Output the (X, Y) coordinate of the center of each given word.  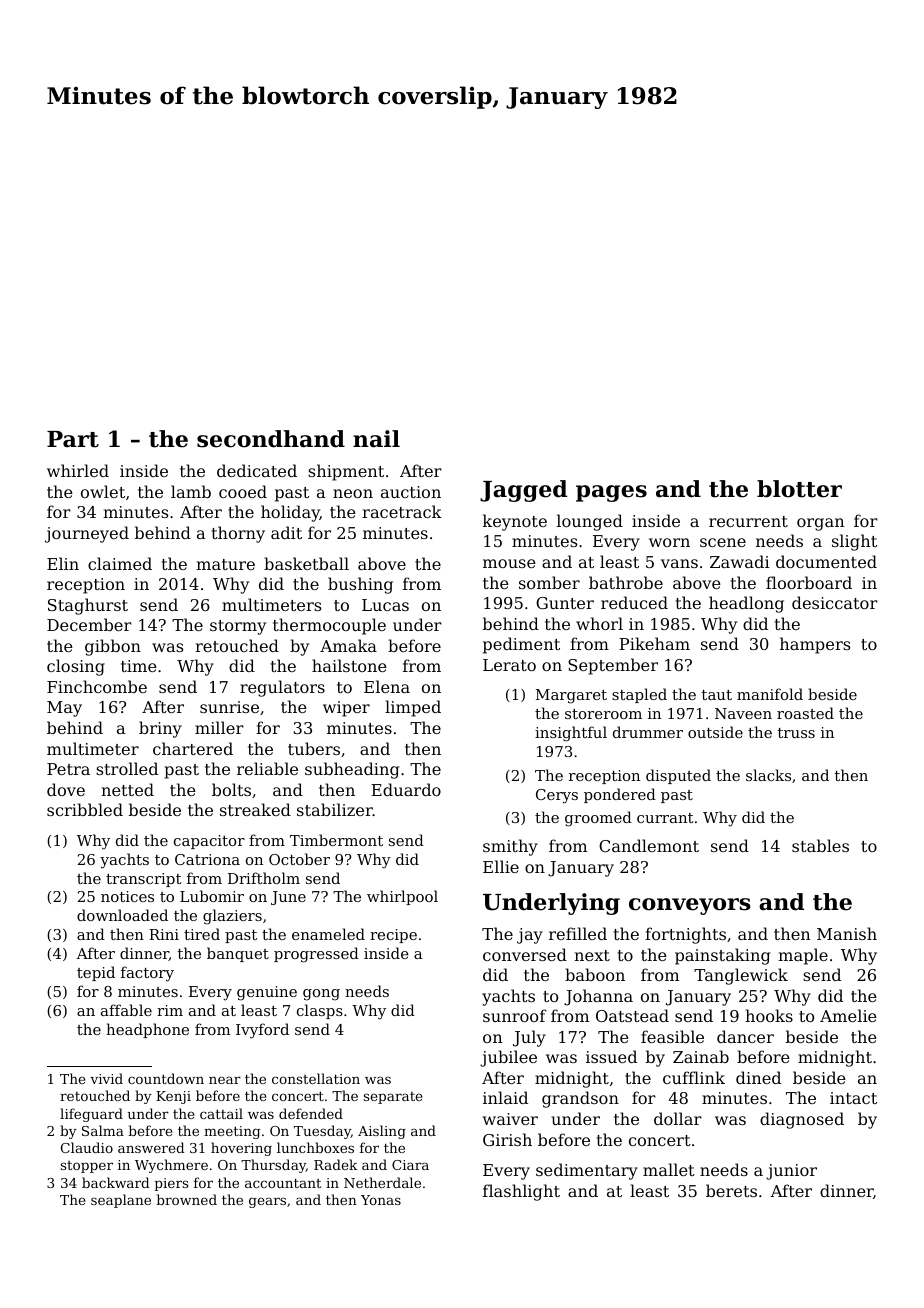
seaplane (121, 1201)
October (299, 859)
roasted (805, 713)
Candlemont (649, 845)
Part (73, 439)
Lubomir (212, 896)
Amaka (348, 645)
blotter (799, 489)
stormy (238, 627)
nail (376, 439)
